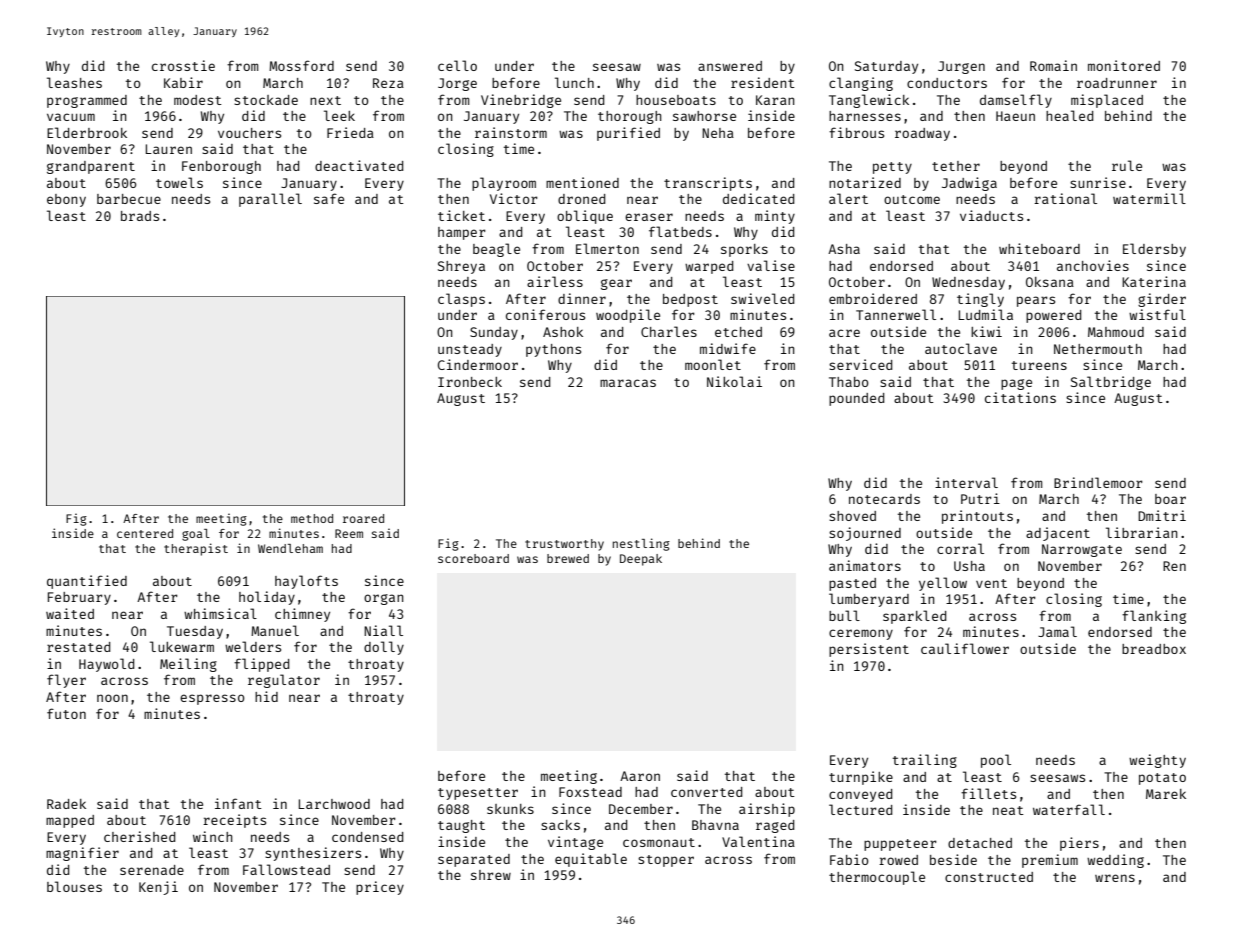 The image size is (1233, 952). What do you see at coordinates (844, 249) in the screenshot?
I see `Asha` at bounding box center [844, 249].
